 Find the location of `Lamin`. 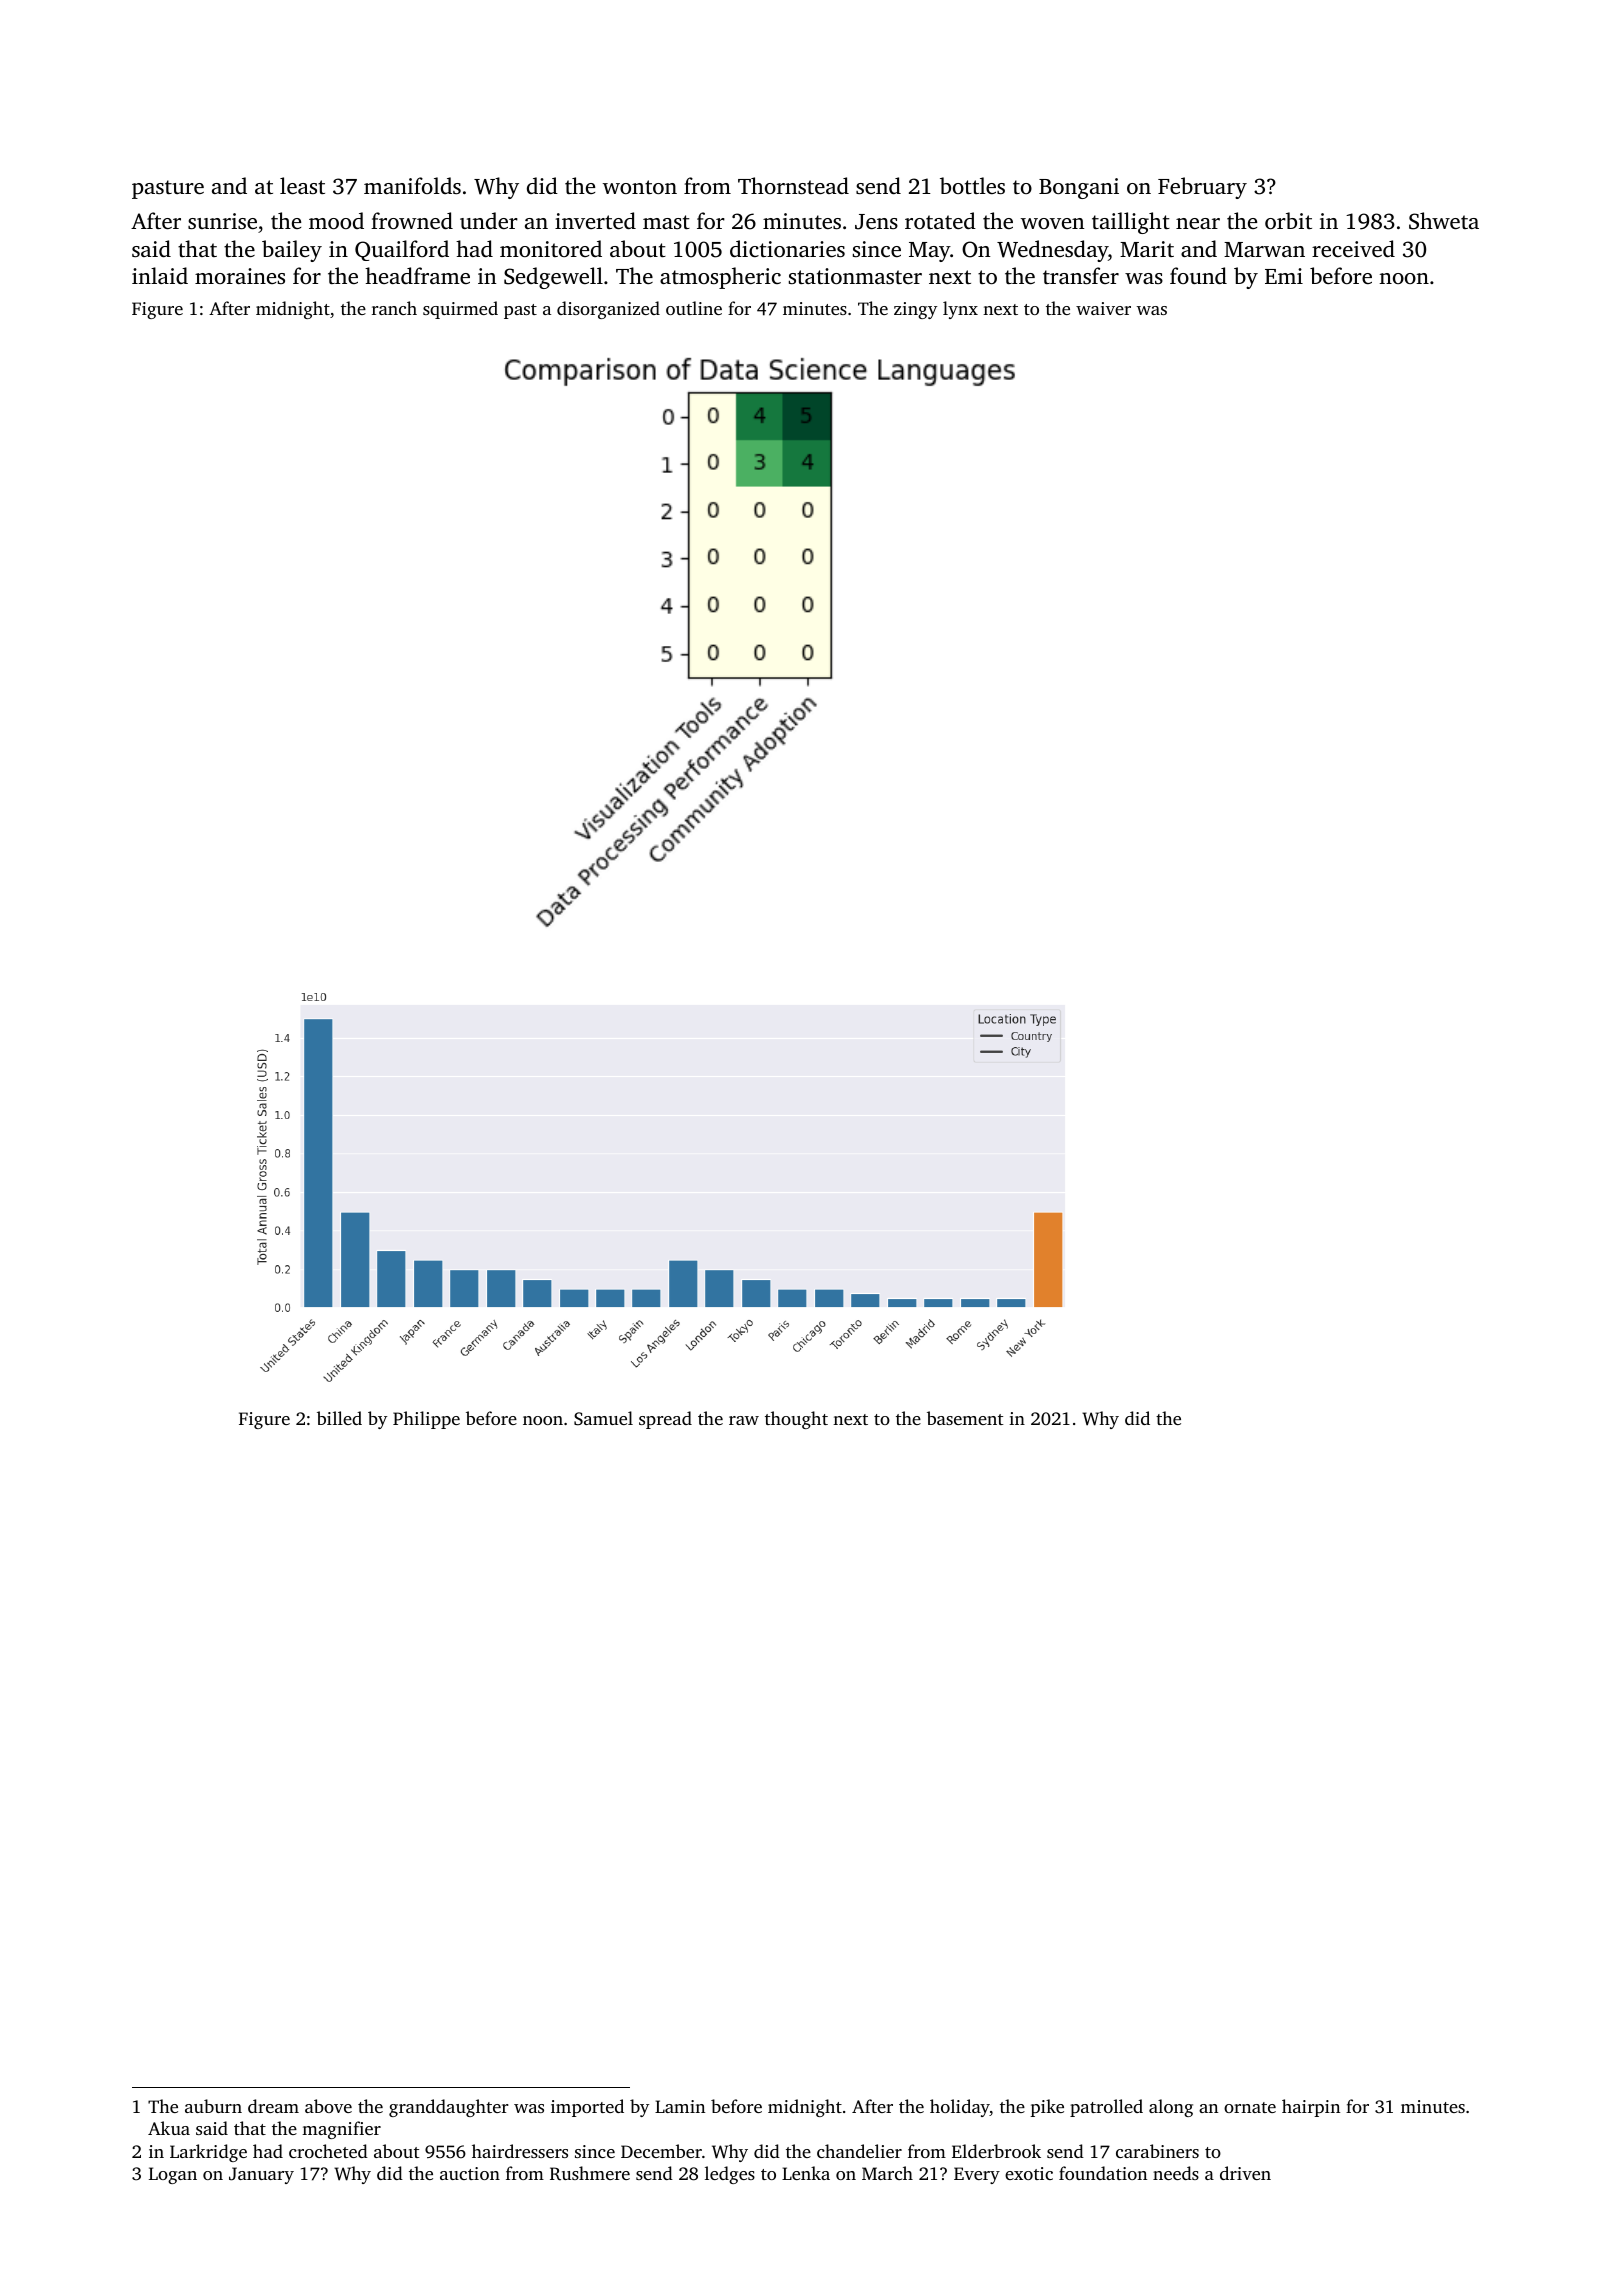

Lamin is located at coordinates (680, 2106).
